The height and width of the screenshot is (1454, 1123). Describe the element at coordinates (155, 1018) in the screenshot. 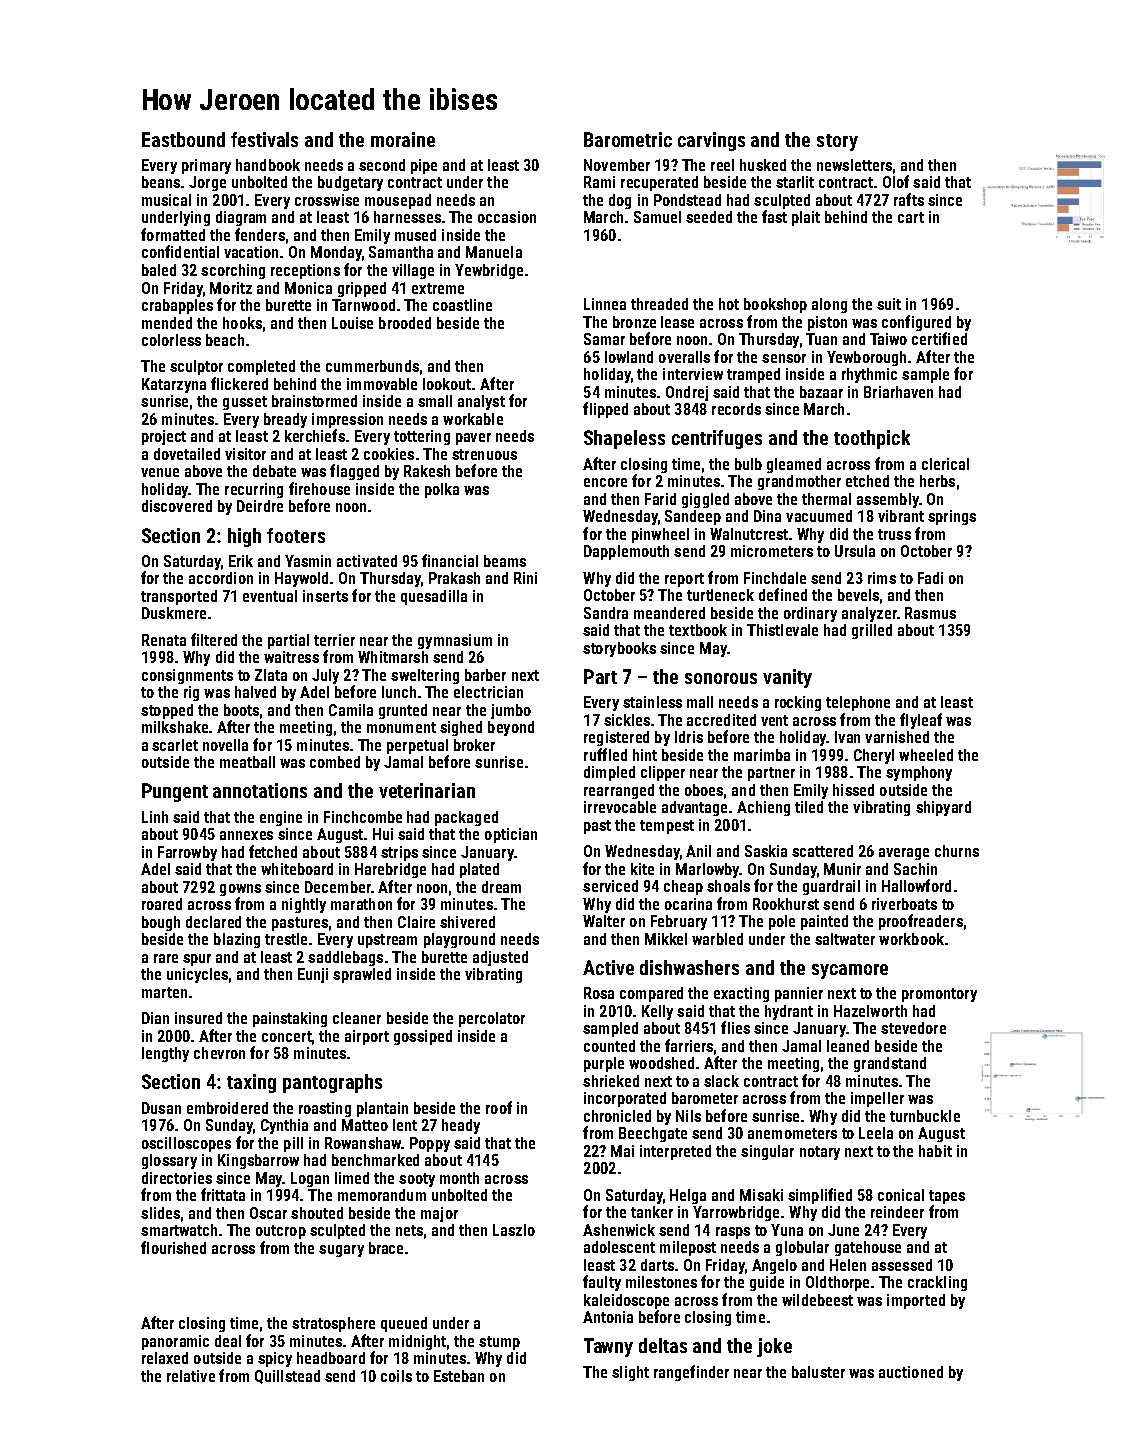

I see `Dian` at that location.
